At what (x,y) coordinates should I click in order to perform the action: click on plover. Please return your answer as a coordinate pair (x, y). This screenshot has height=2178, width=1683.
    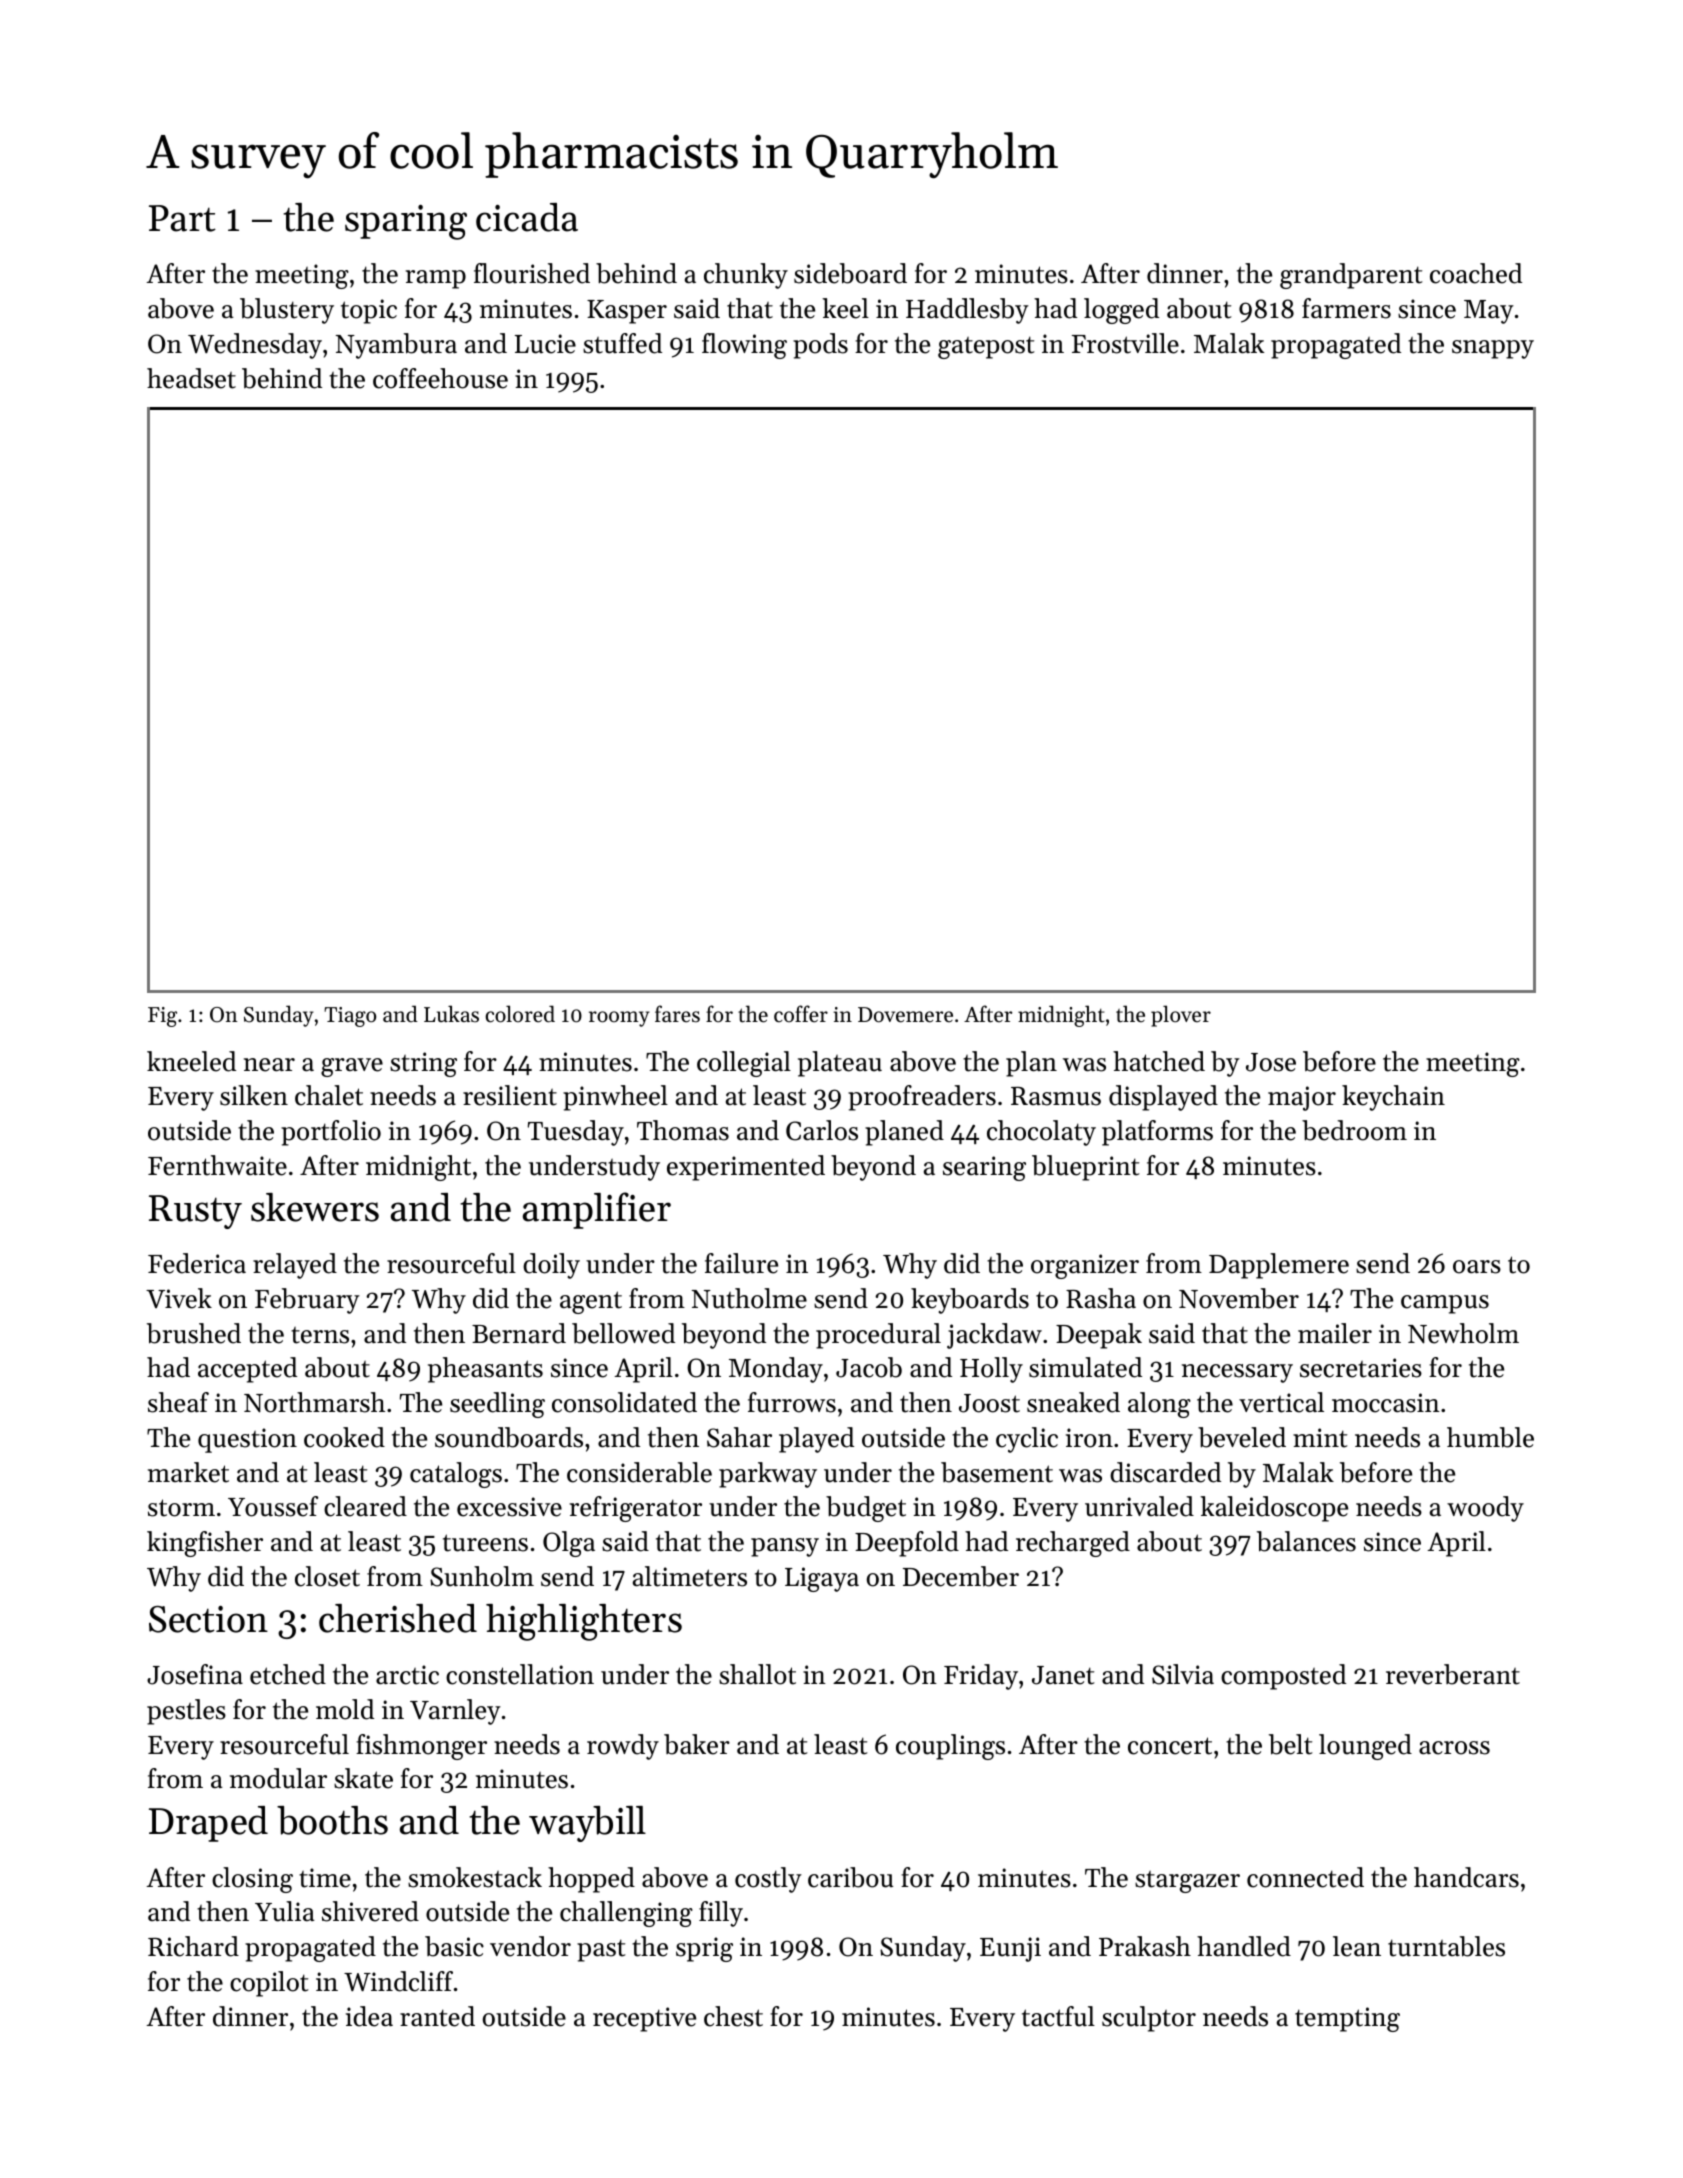
    Looking at the image, I should click on (1181, 1016).
